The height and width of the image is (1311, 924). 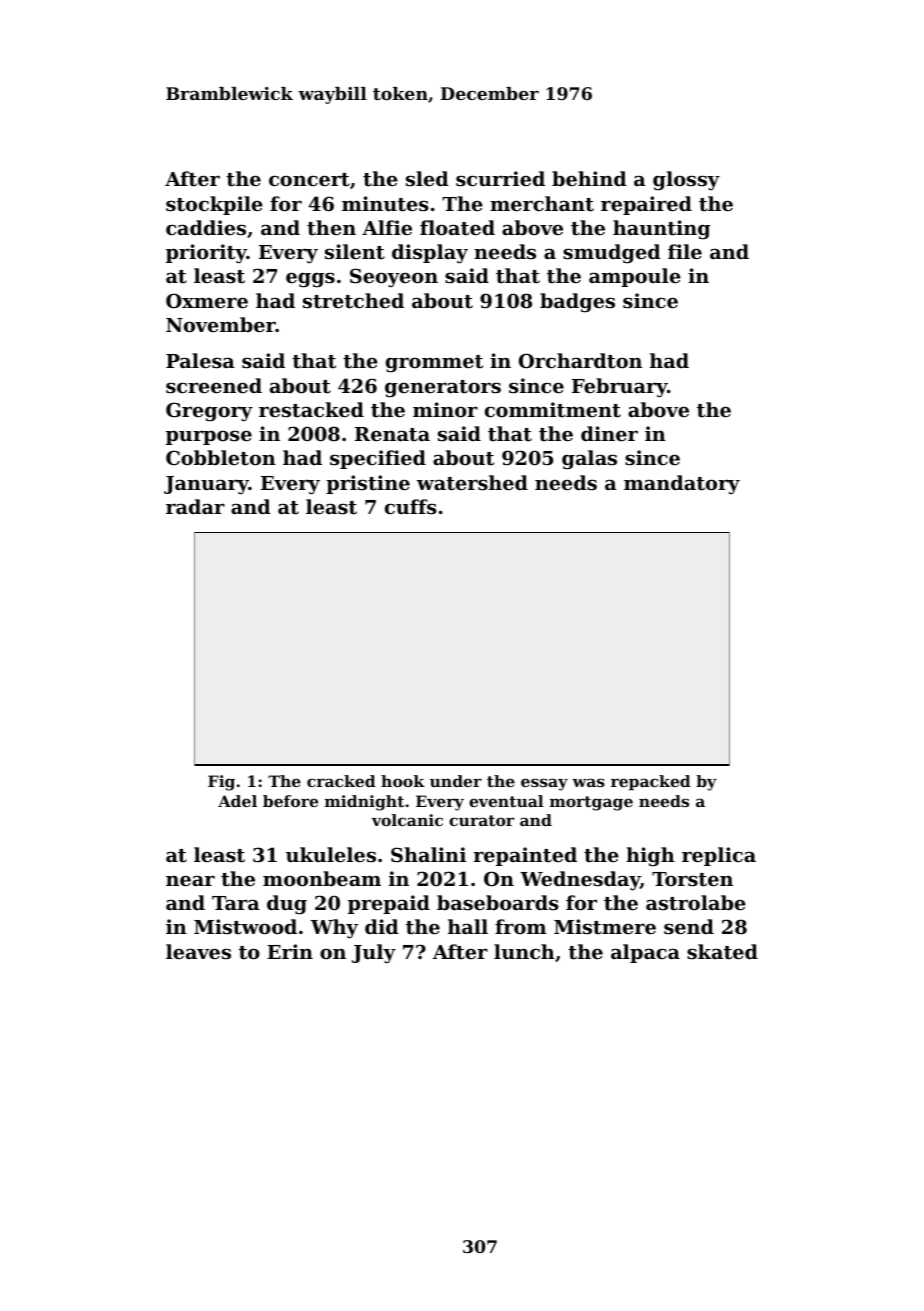 What do you see at coordinates (310, 280) in the image?
I see `eggs` at bounding box center [310, 280].
